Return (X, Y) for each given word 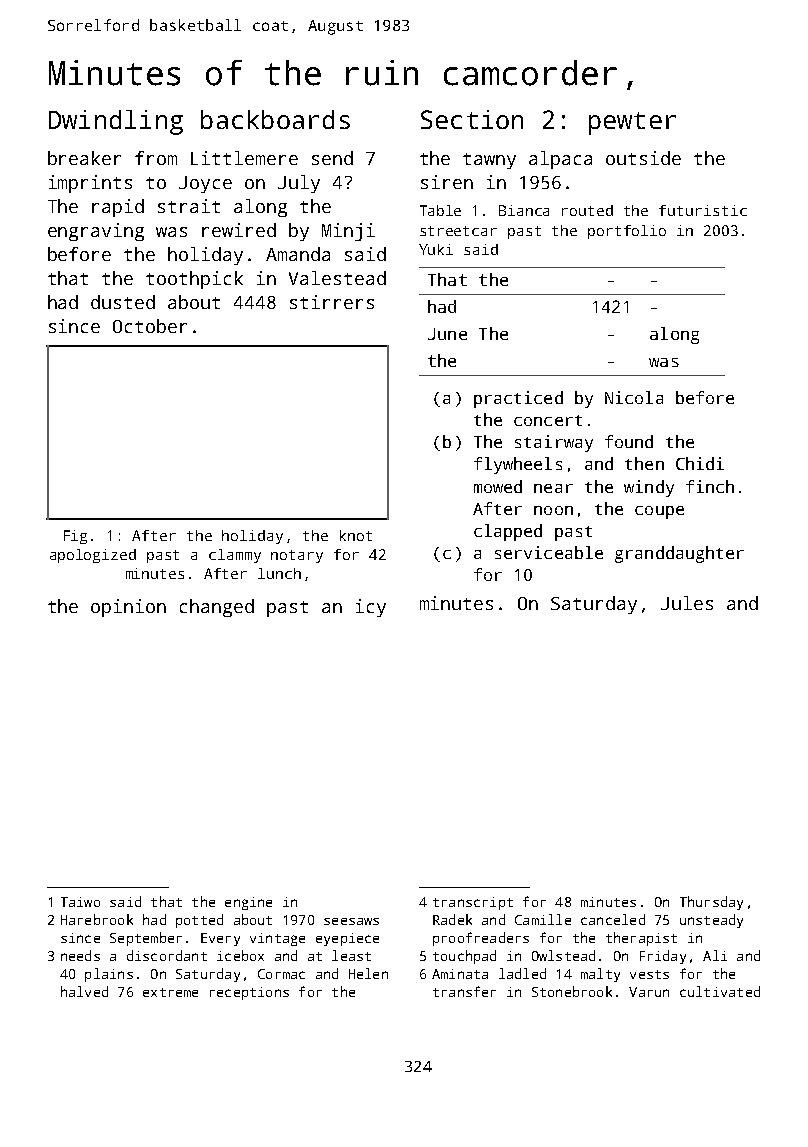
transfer (464, 991)
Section (472, 119)
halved (84, 991)
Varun (649, 992)
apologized (93, 556)
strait (189, 206)
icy (371, 608)
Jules (687, 603)
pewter (632, 123)
